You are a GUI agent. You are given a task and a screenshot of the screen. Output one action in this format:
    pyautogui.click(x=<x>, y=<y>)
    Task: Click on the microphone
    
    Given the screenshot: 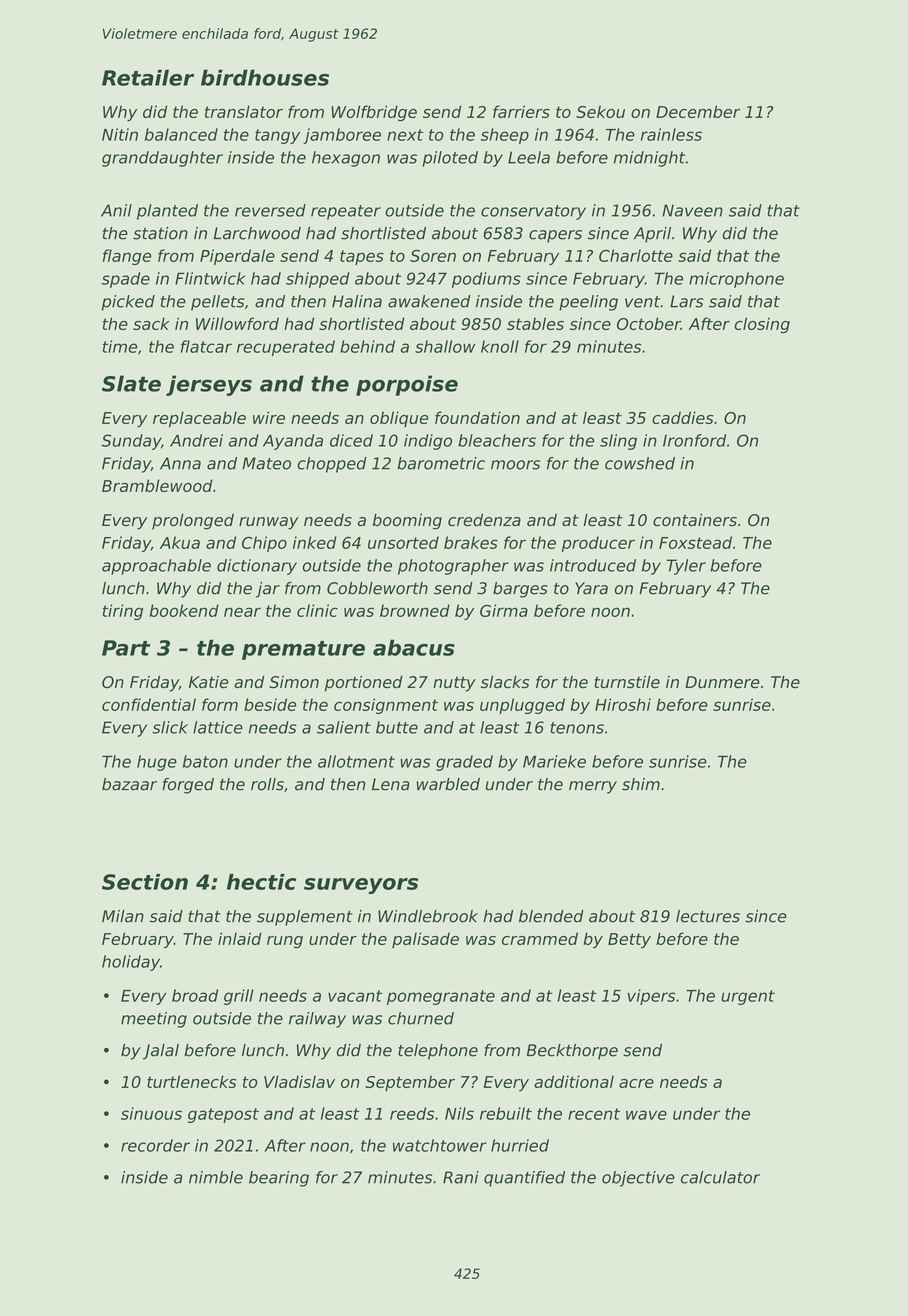 What is the action you would take?
    pyautogui.click(x=736, y=280)
